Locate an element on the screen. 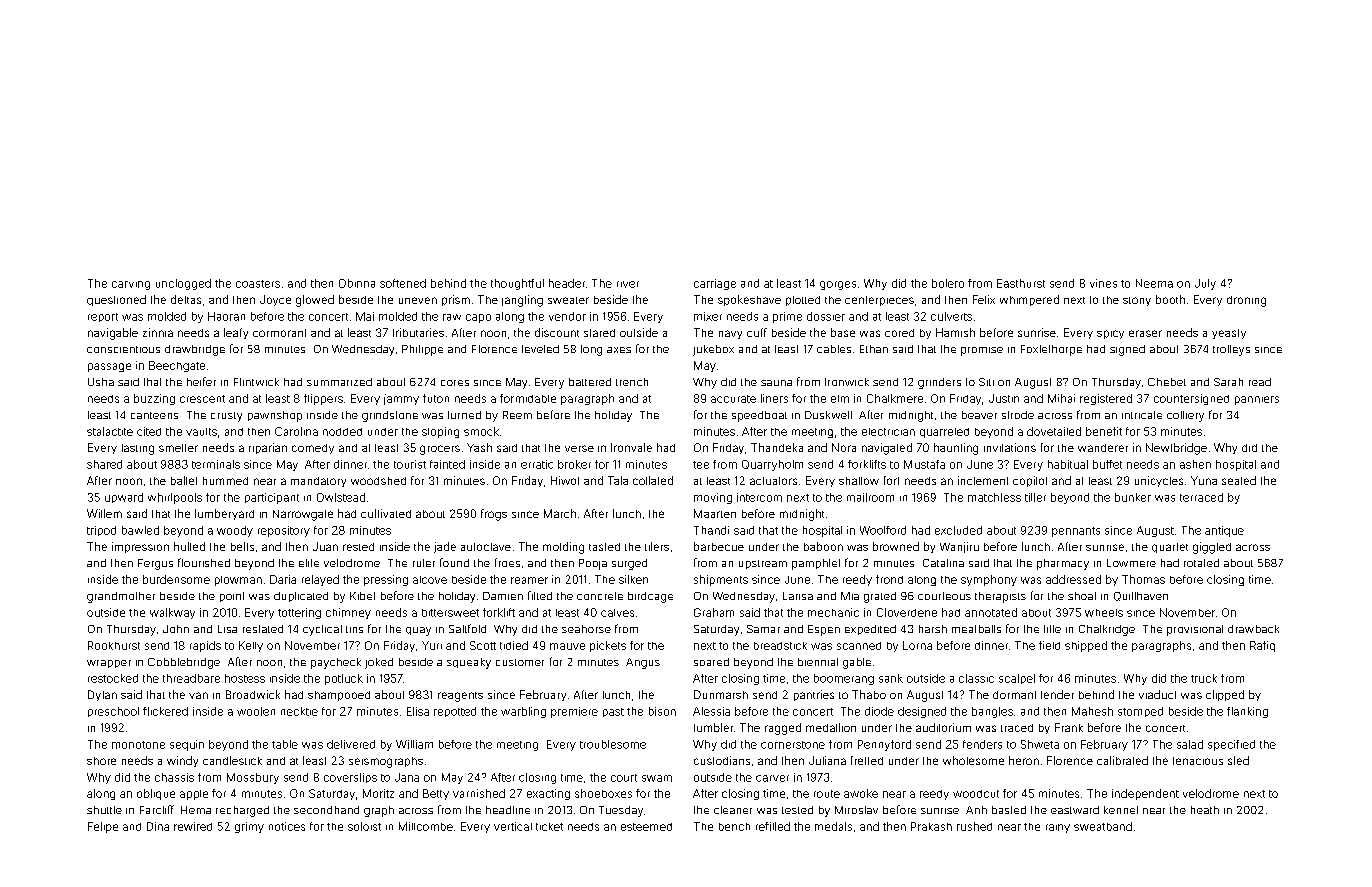  sweatband is located at coordinates (1103, 826).
